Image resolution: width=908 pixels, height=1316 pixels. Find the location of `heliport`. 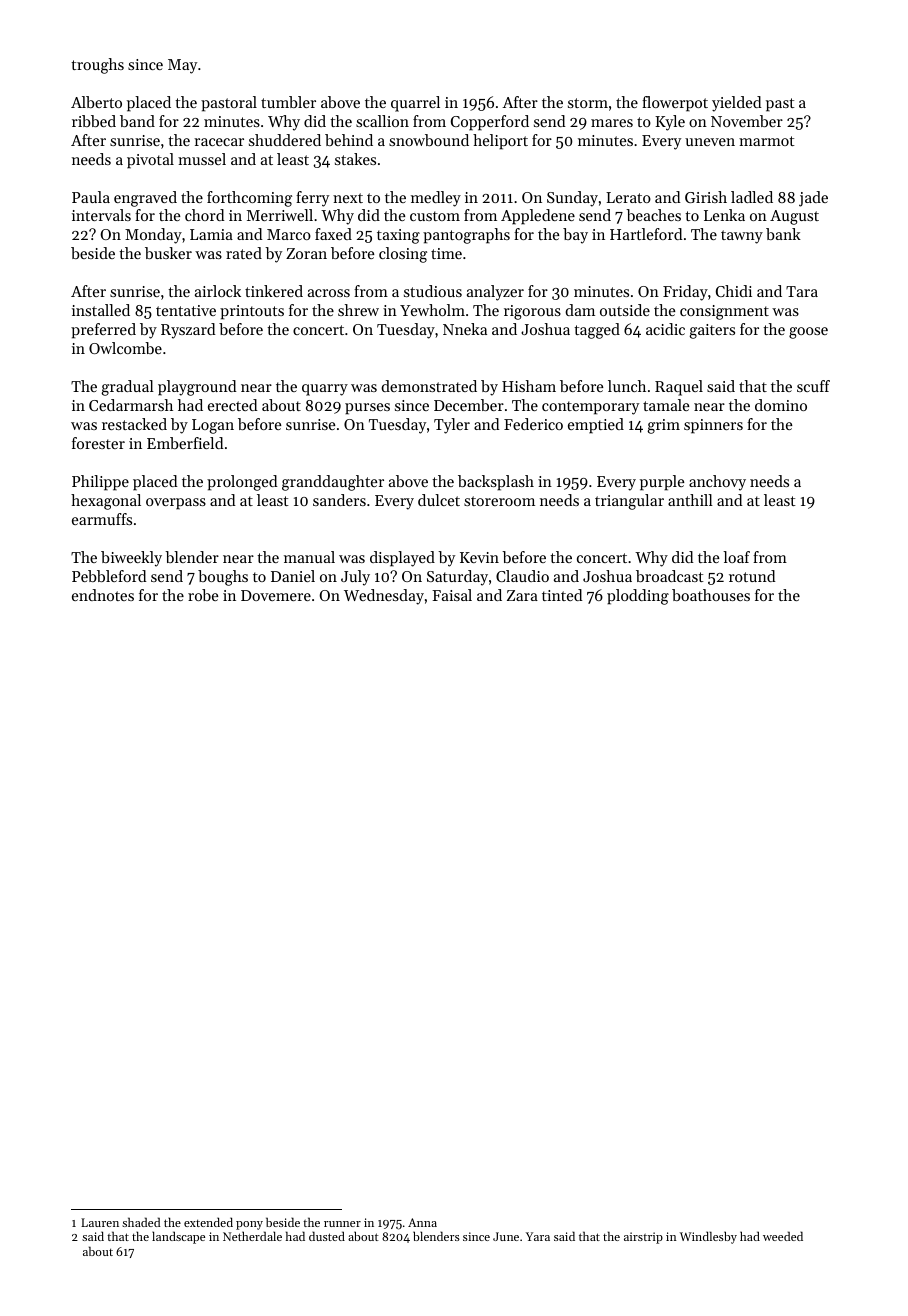

heliport is located at coordinates (500, 142).
